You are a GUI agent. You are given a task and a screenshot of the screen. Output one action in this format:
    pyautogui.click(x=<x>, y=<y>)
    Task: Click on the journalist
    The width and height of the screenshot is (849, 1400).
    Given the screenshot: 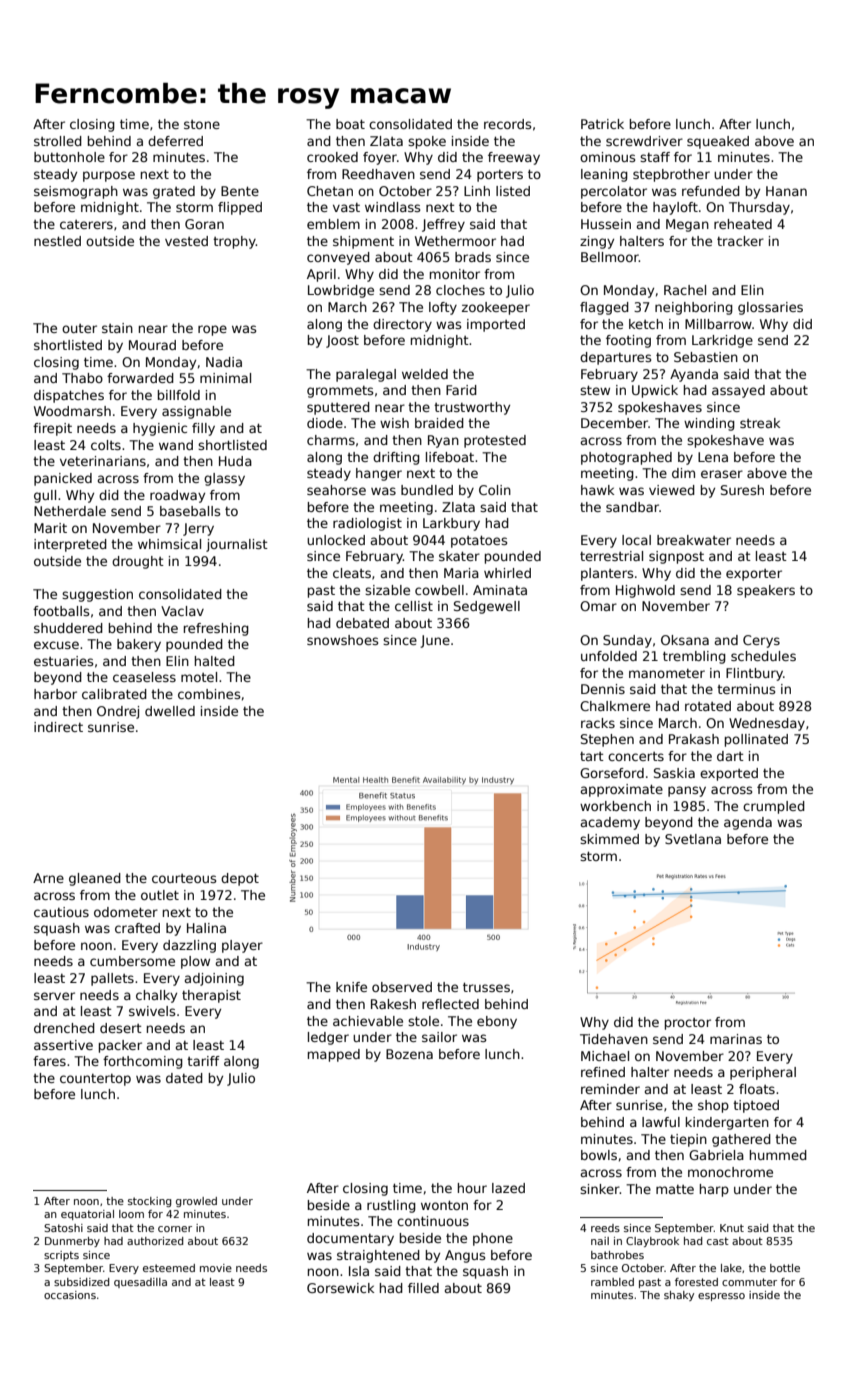 What is the action you would take?
    pyautogui.click(x=237, y=545)
